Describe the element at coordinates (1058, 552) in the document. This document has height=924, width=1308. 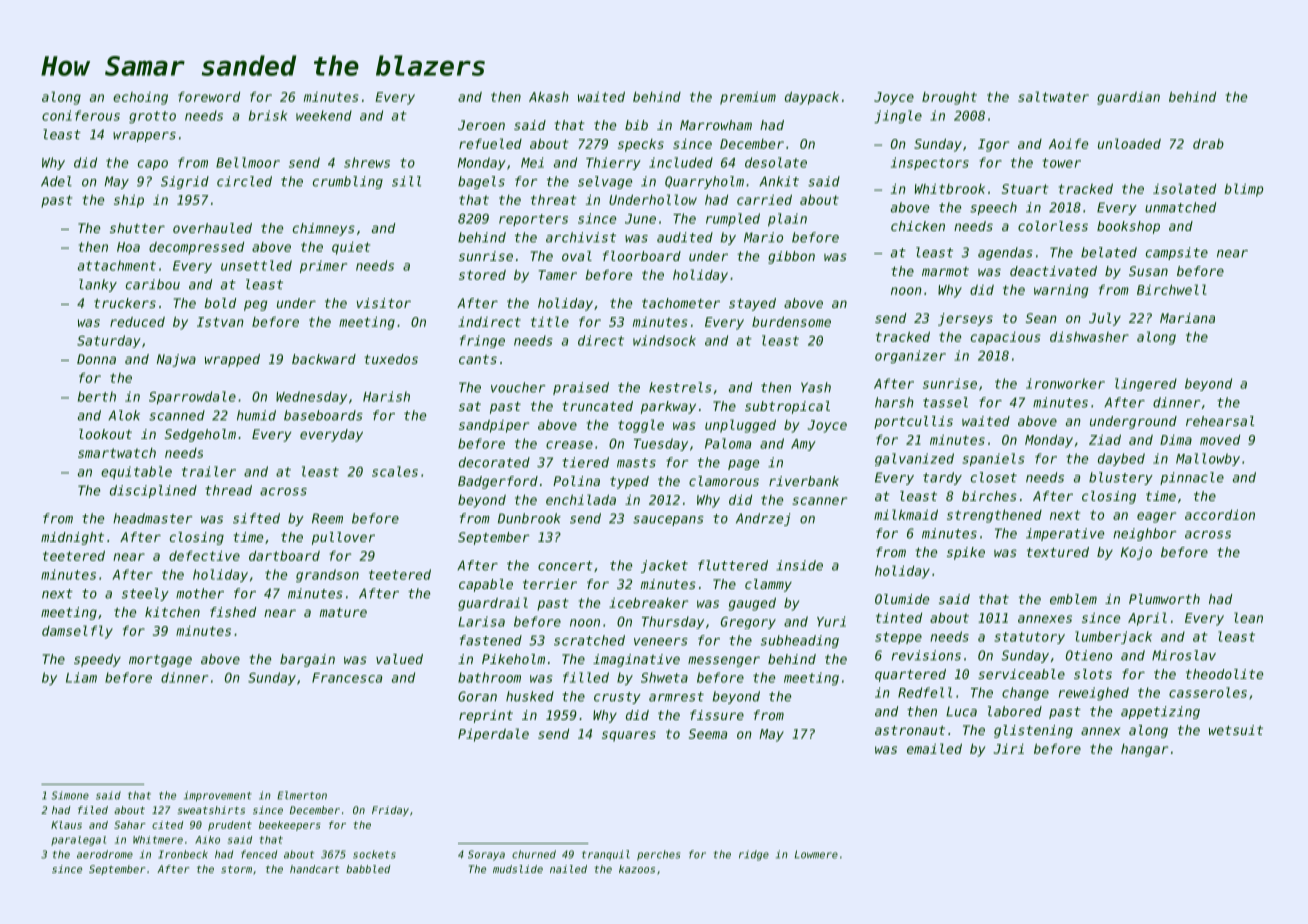
I see `textured` at that location.
